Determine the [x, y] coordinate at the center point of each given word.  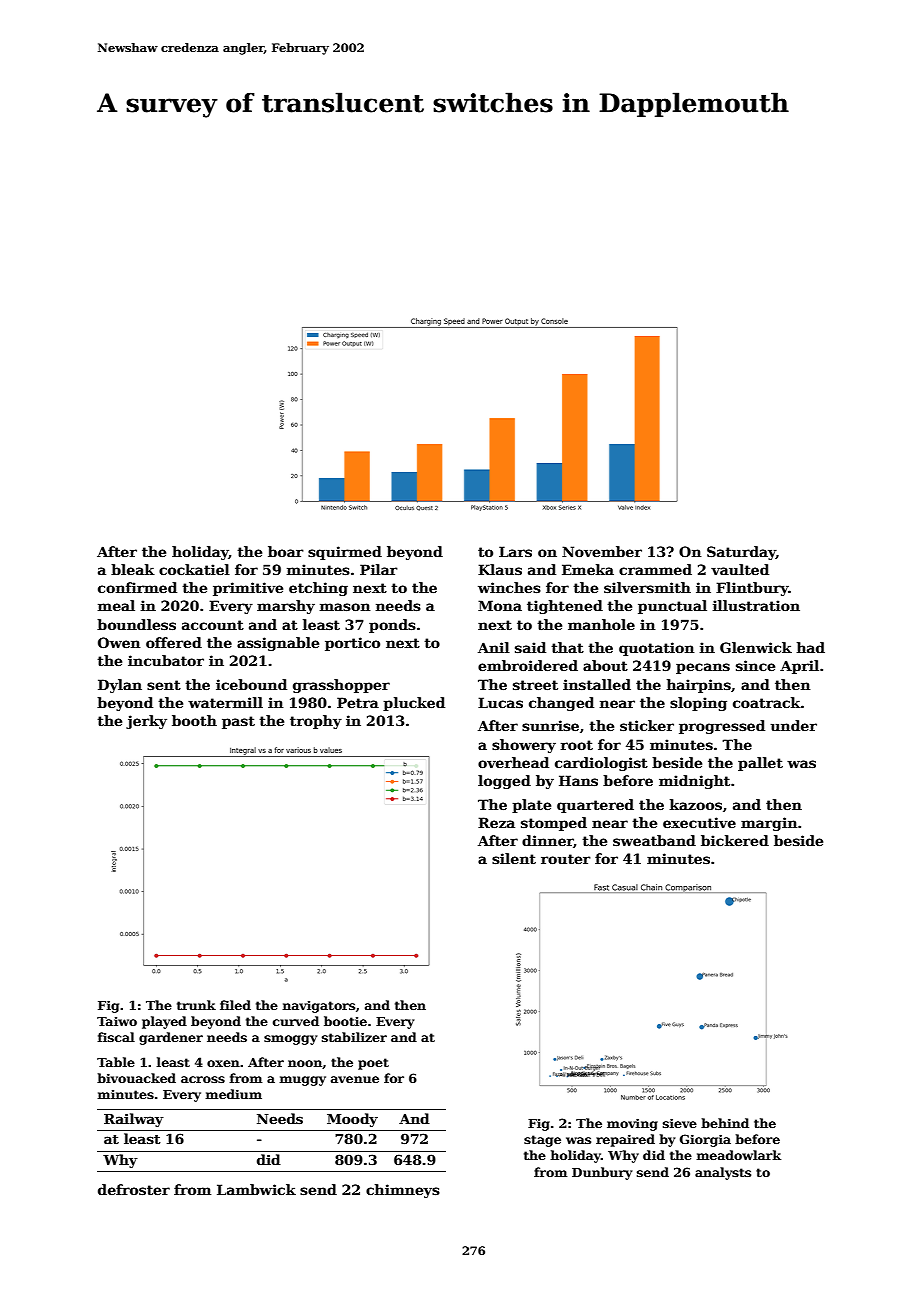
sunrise [550, 725]
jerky [146, 722]
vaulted [740, 569]
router [566, 859]
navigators [318, 1007]
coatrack [767, 702]
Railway [134, 1120]
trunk [196, 1005]
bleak [133, 569]
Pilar [379, 569]
